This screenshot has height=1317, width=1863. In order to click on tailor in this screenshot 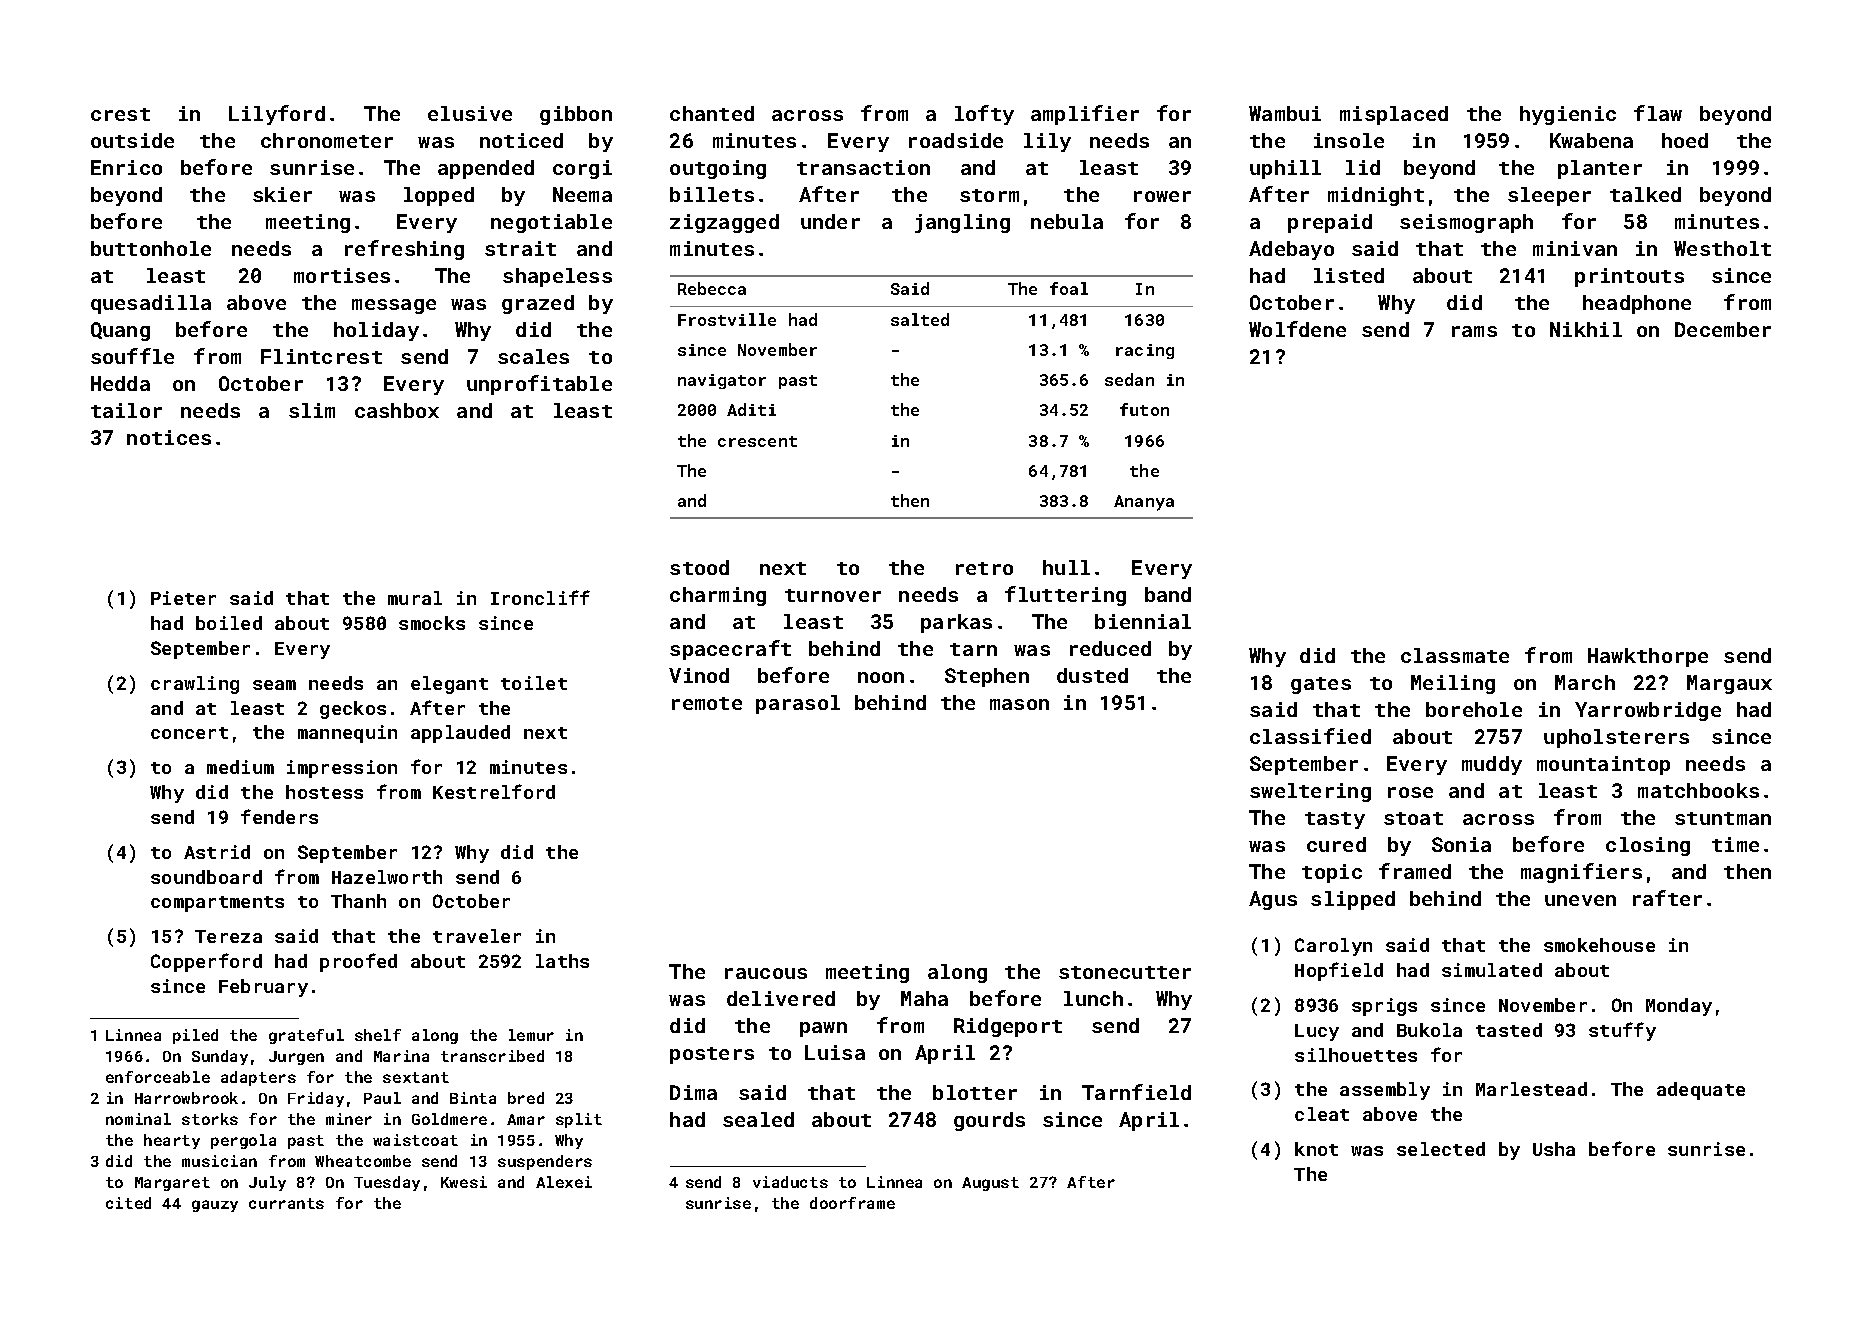, I will do `click(126, 410)`.
